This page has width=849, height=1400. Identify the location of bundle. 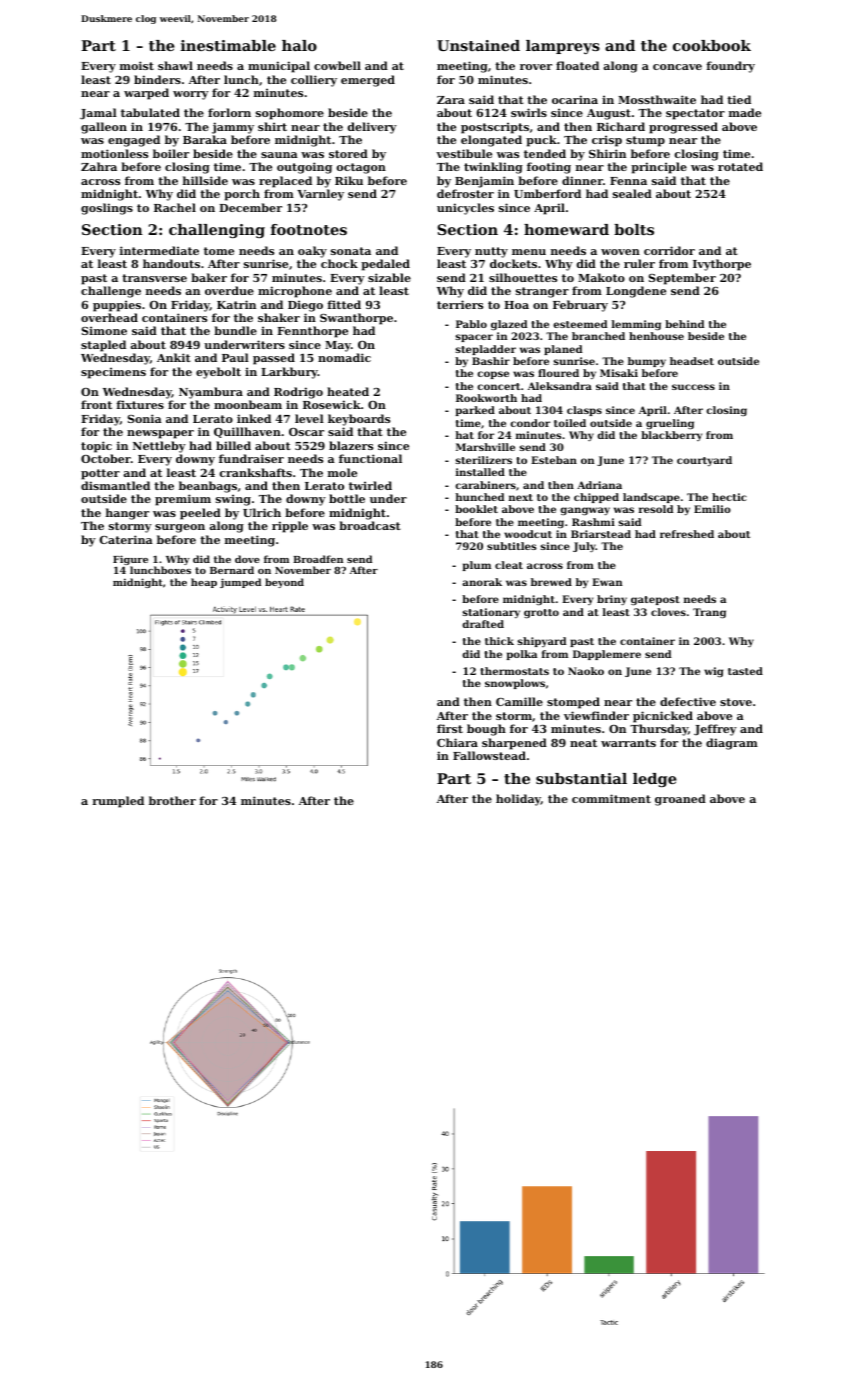
(235, 330).
